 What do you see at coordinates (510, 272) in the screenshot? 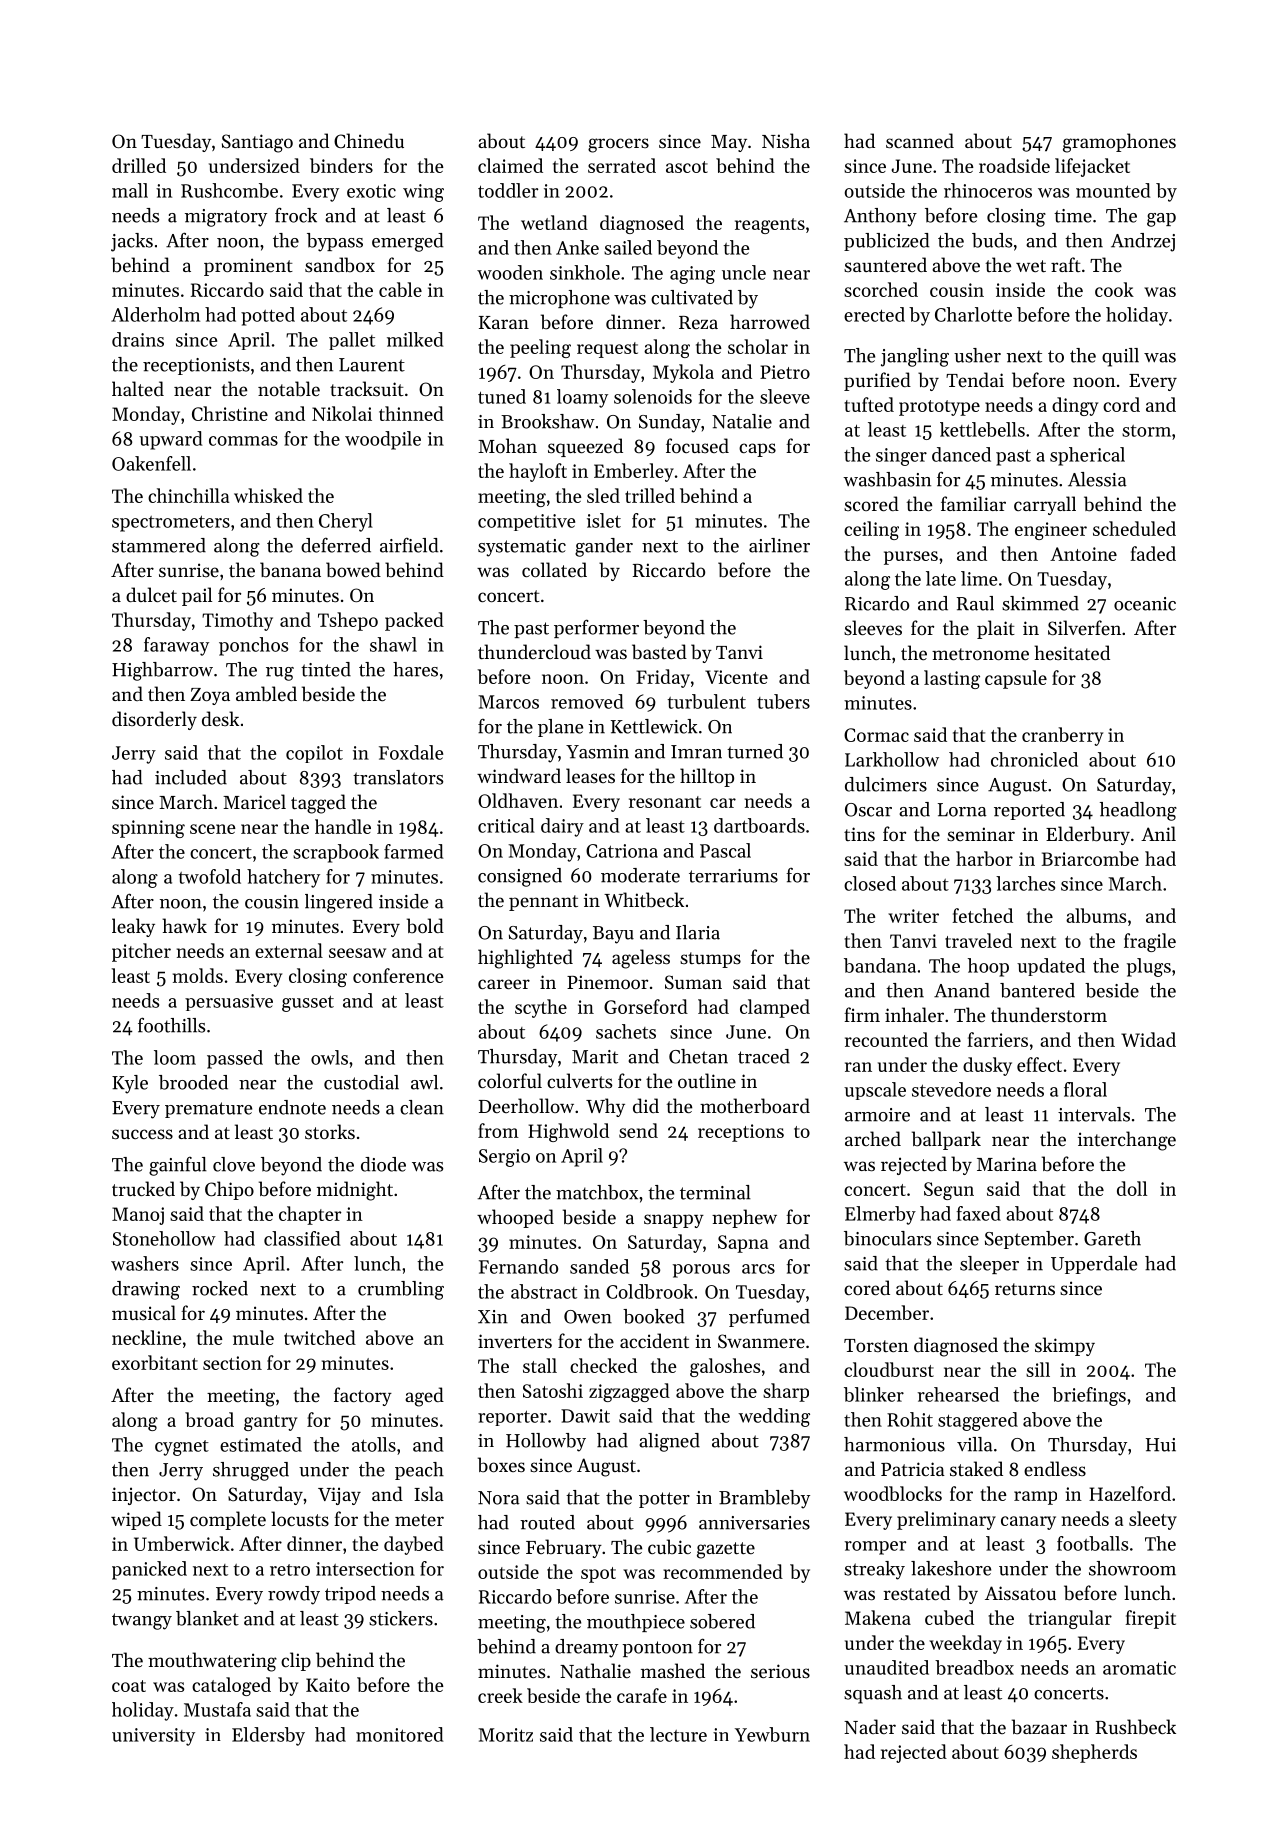
I see `wooden` at bounding box center [510, 272].
